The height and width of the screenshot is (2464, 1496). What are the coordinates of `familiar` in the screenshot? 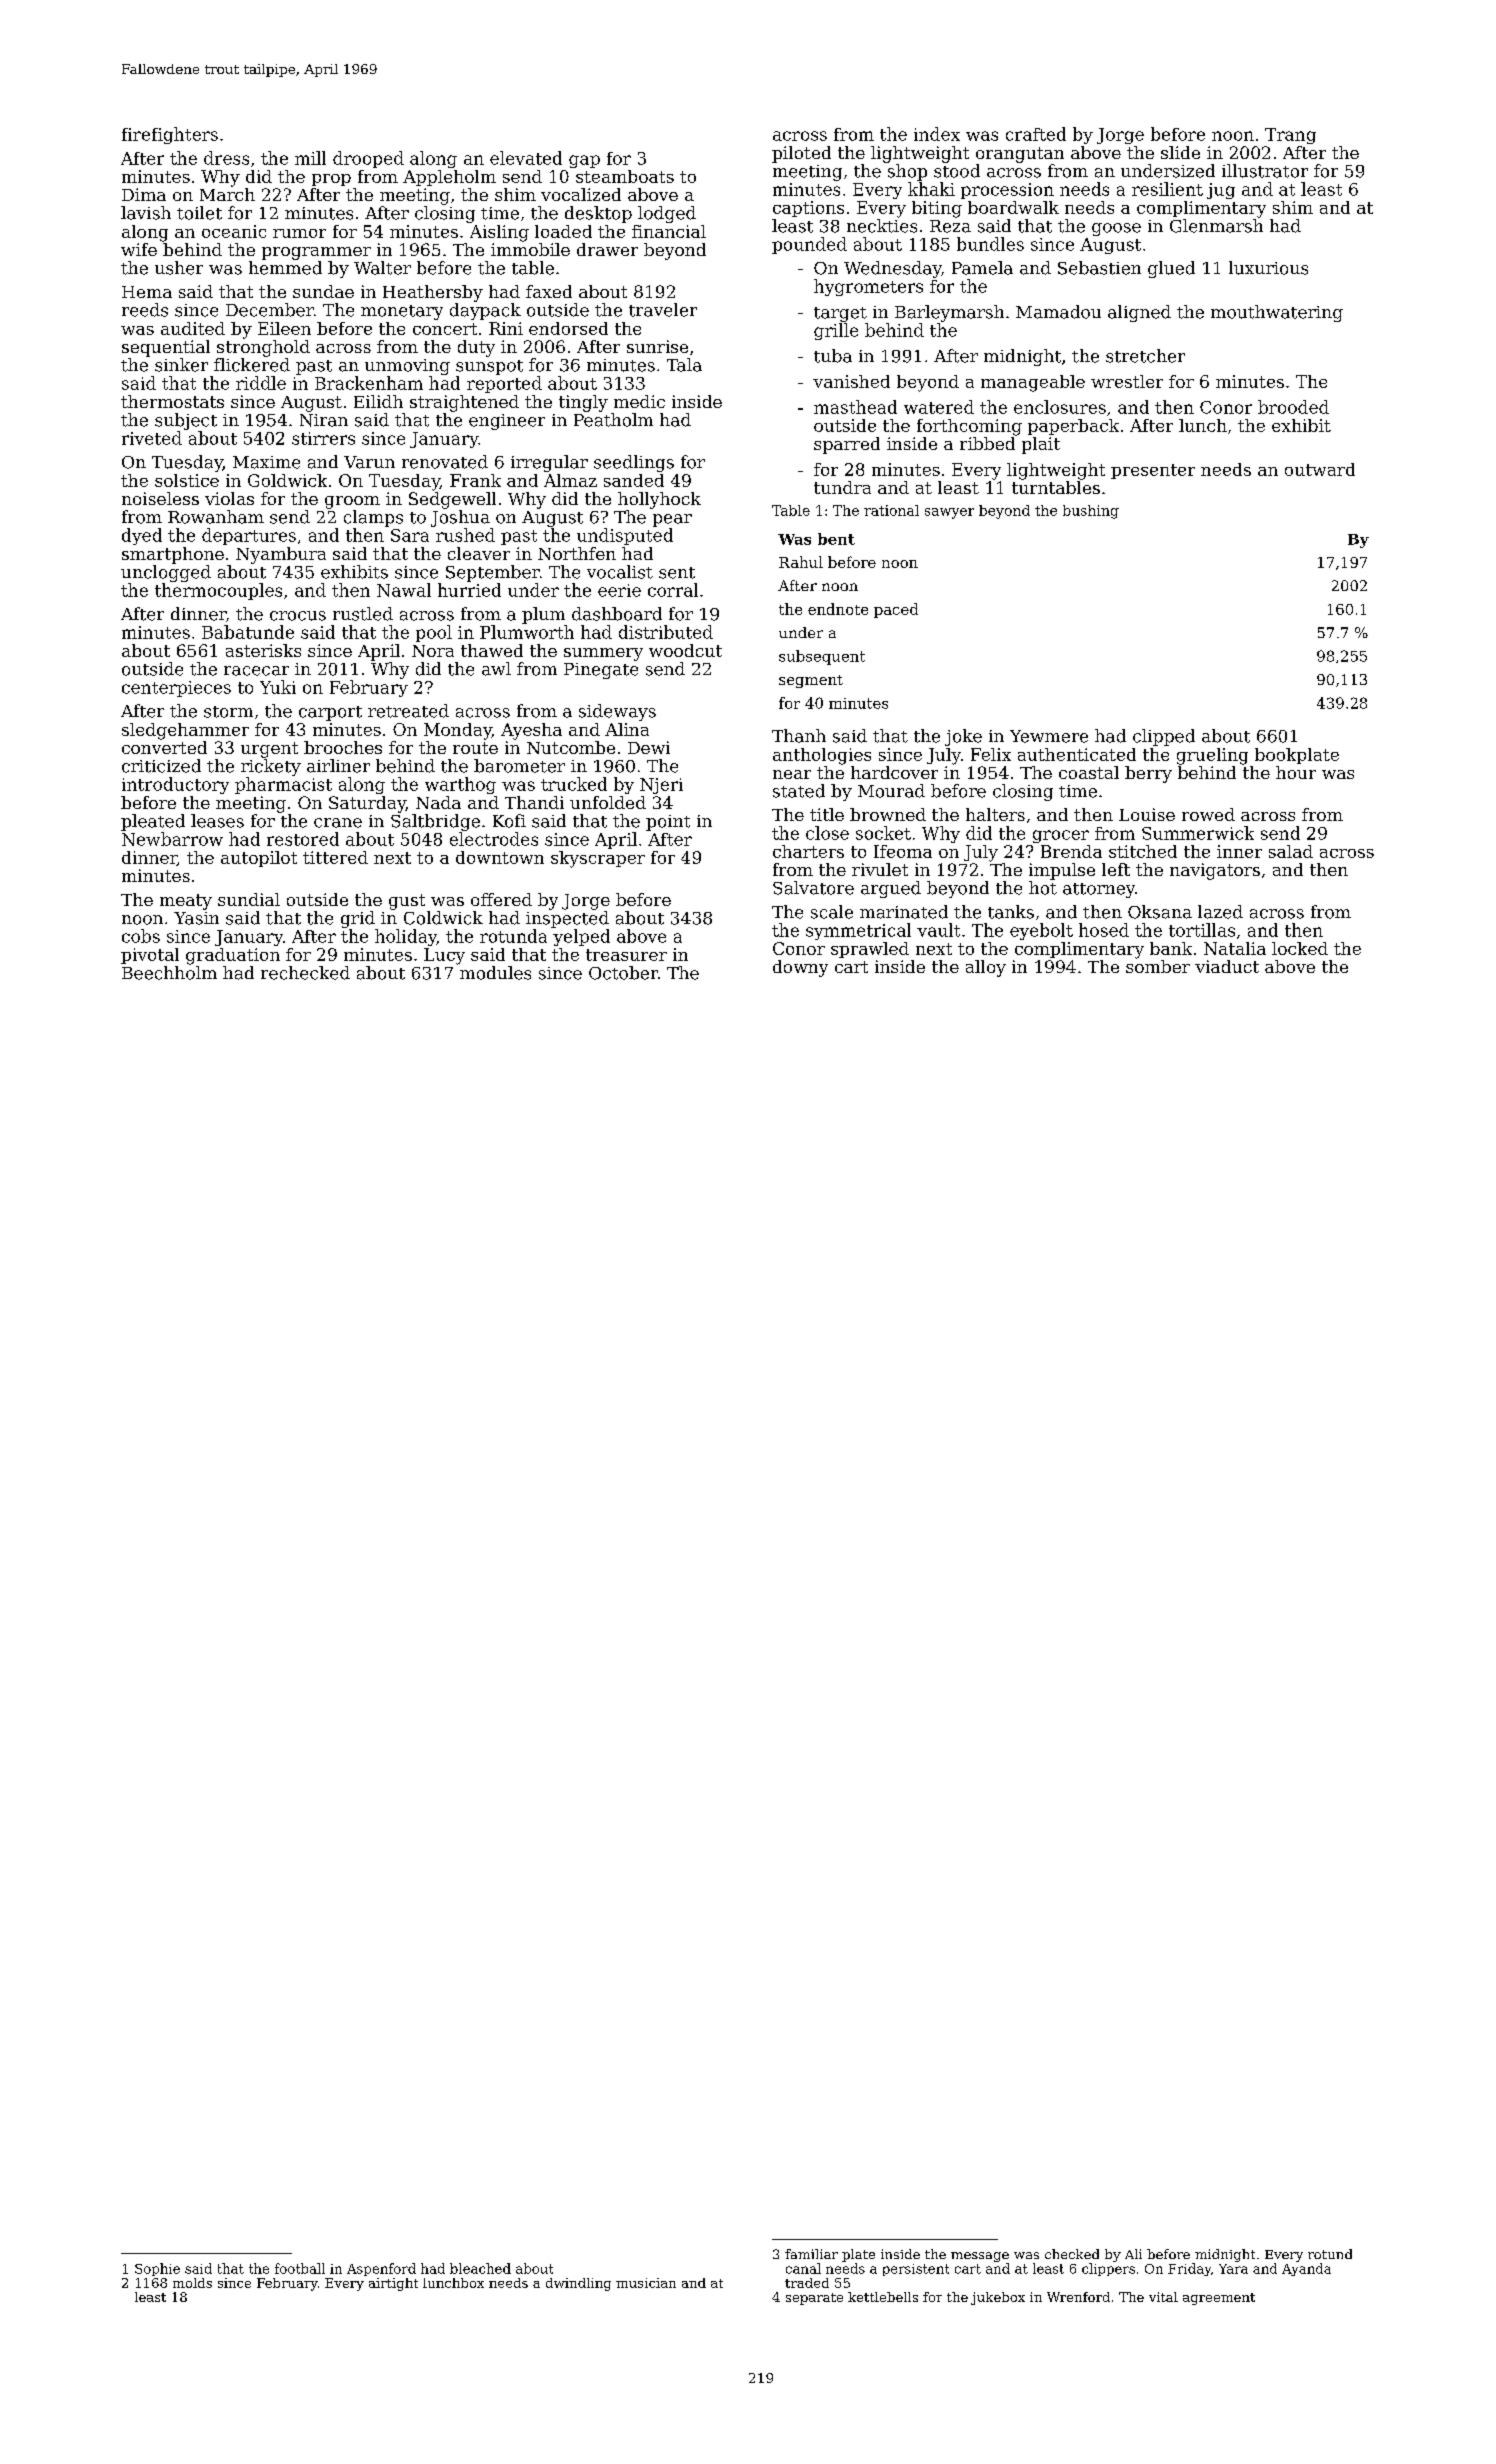 It's located at (811, 2254).
